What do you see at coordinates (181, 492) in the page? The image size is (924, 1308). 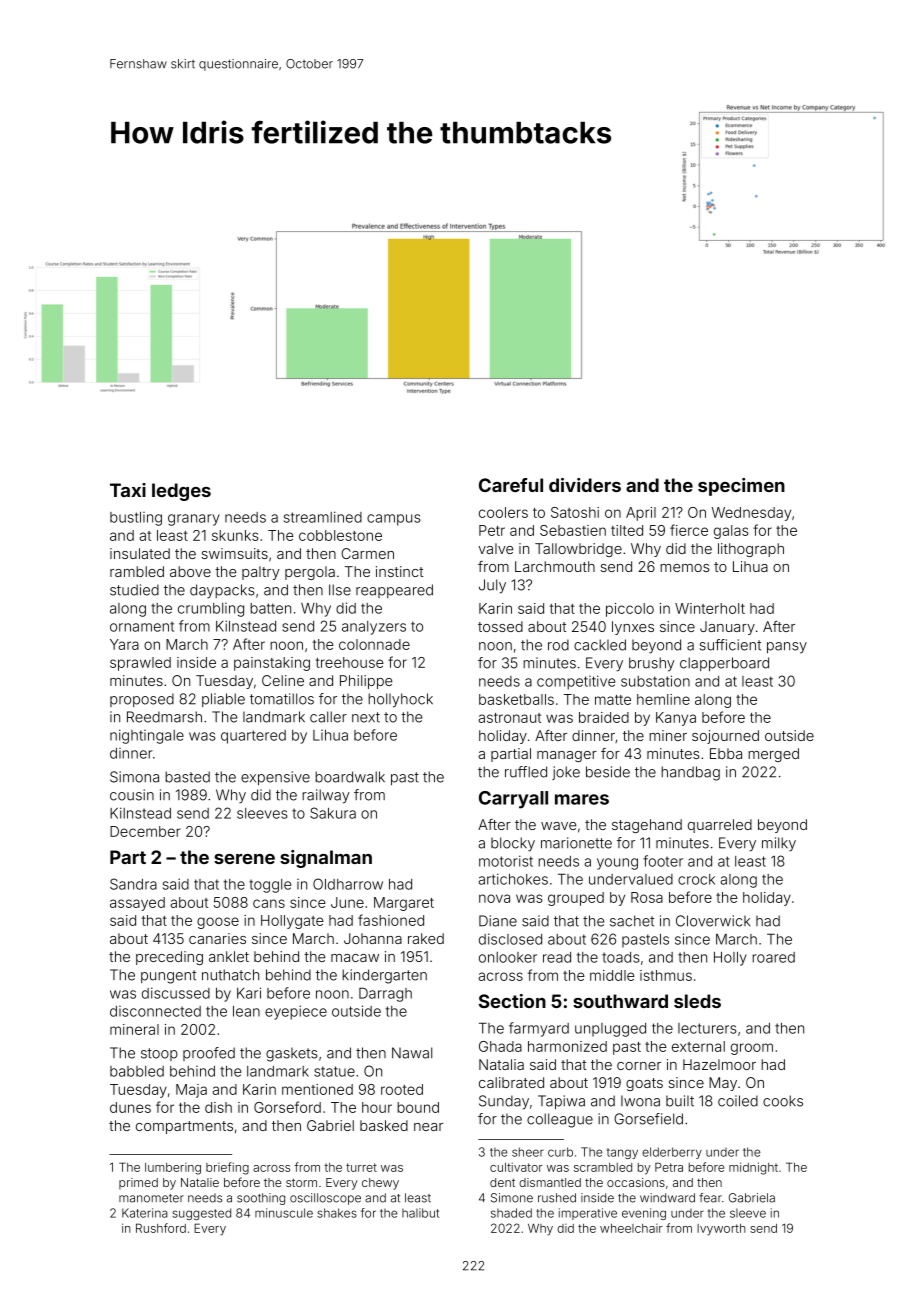 I see `ledges` at bounding box center [181, 492].
